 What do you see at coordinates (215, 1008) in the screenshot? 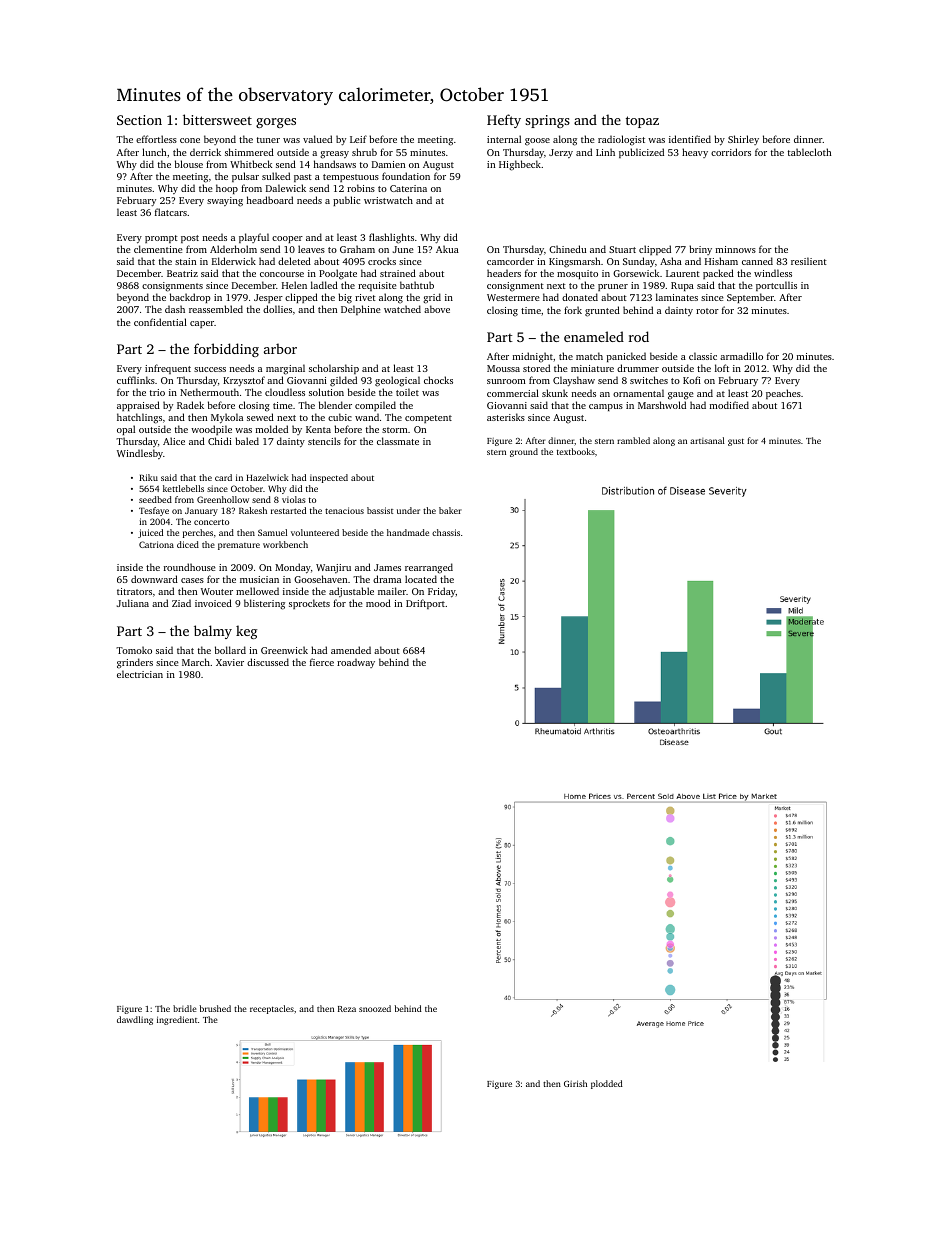
I see `brushed` at bounding box center [215, 1008].
